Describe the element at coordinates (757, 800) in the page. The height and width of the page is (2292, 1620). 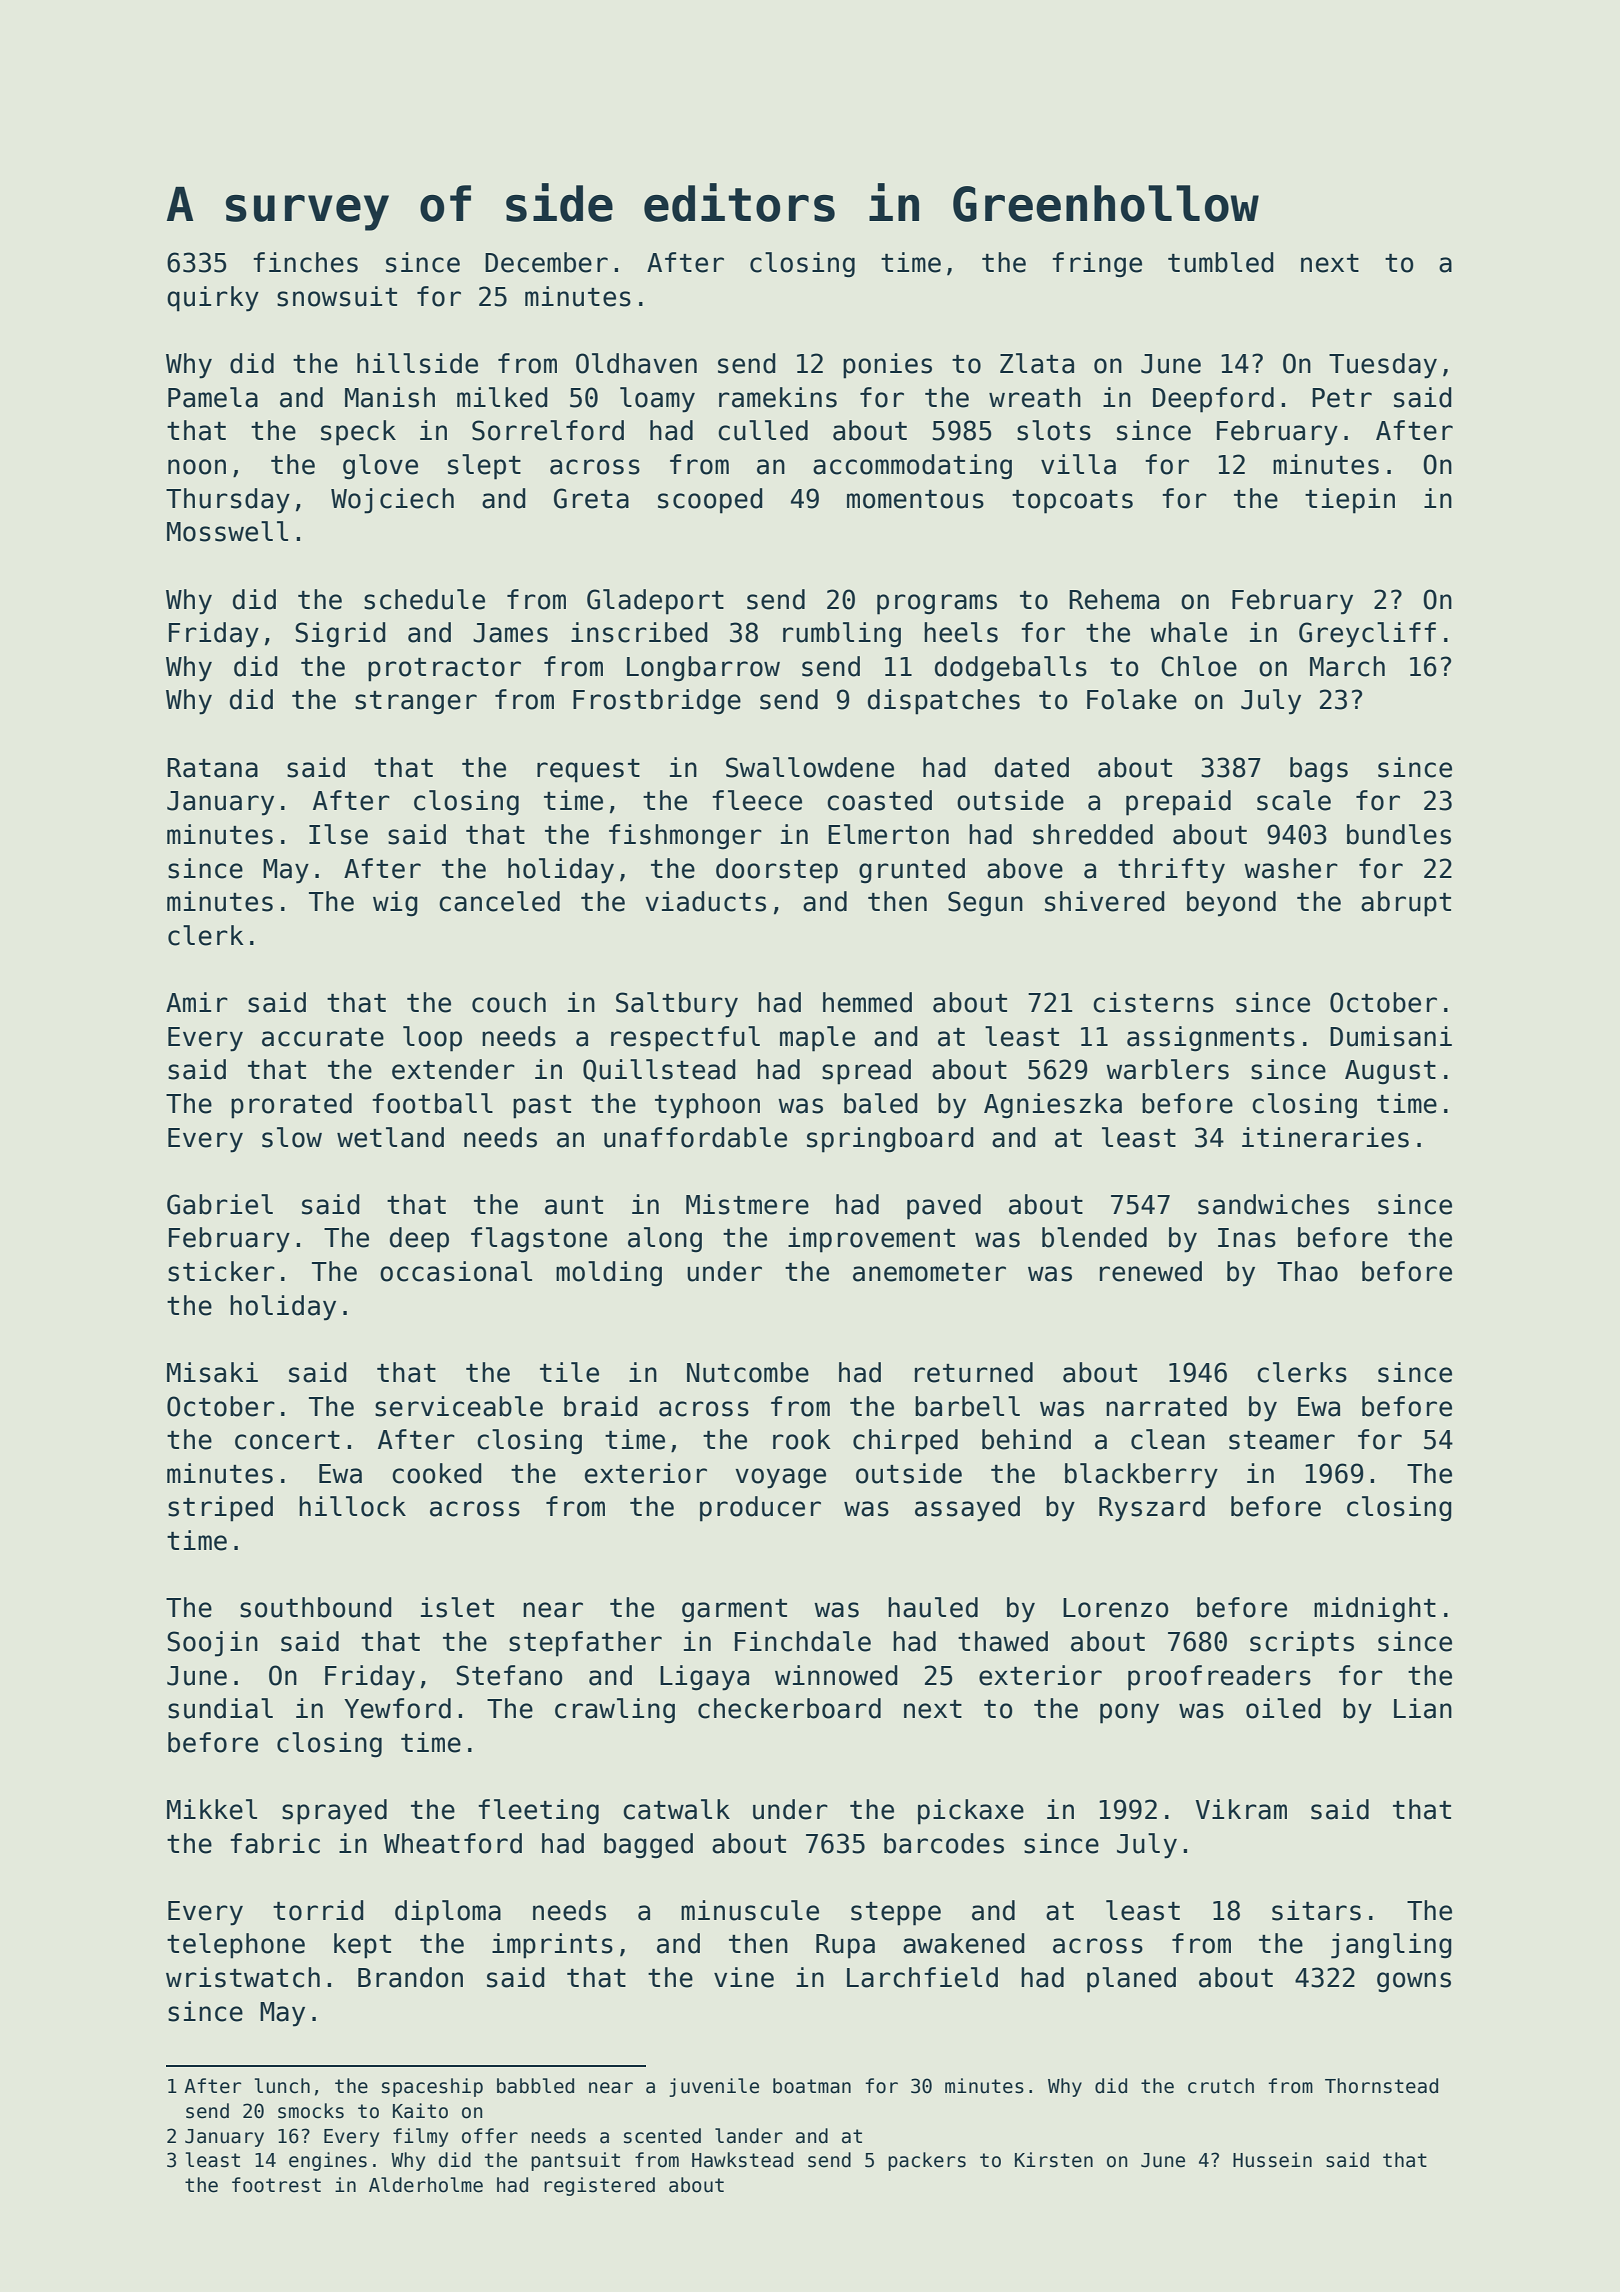
I see `fleece` at that location.
